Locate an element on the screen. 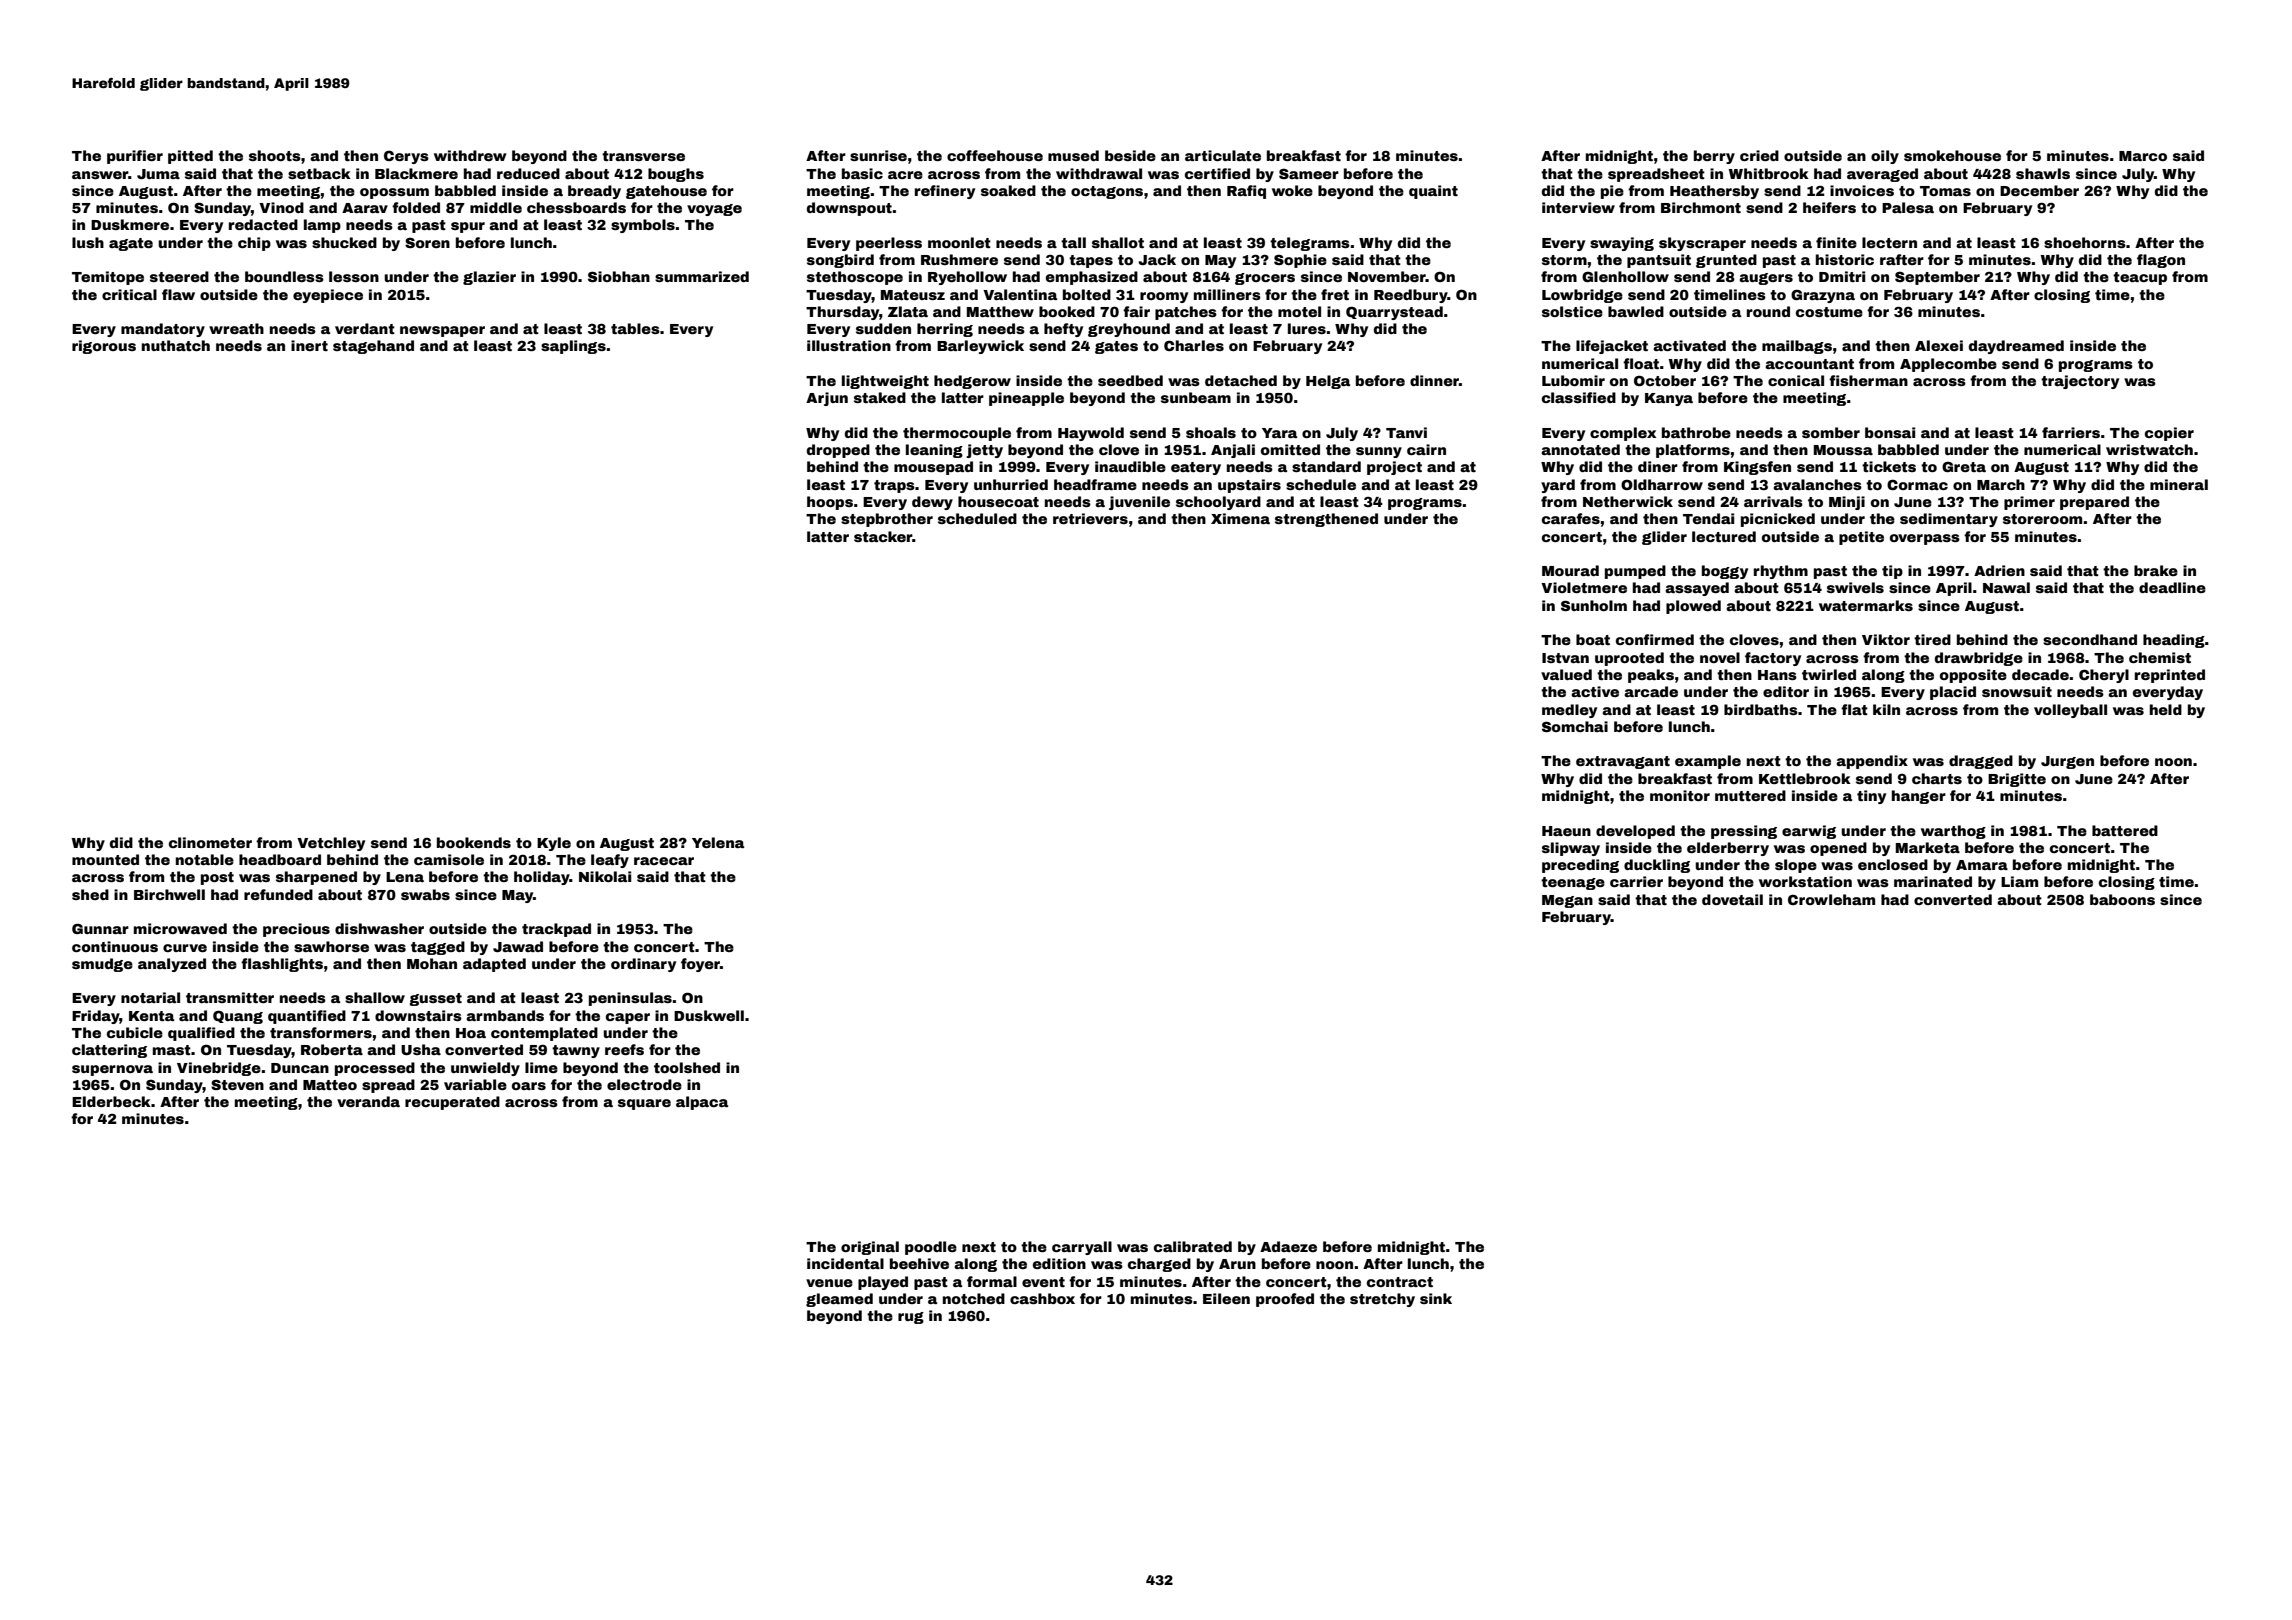 Image resolution: width=2292 pixels, height=1620 pixels. baboons is located at coordinates (2122, 899).
